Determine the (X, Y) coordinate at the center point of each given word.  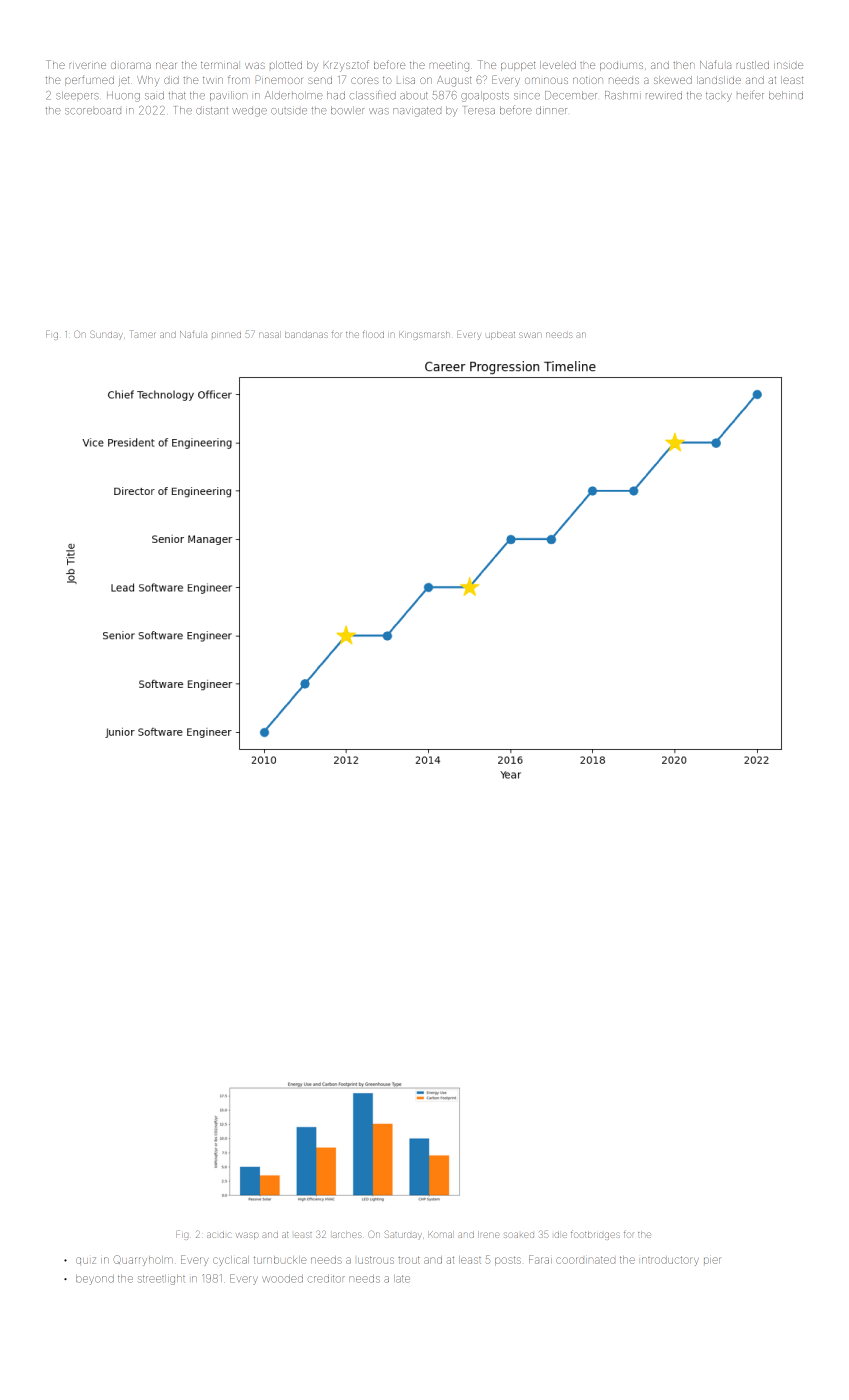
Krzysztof (346, 66)
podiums (621, 66)
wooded (282, 1279)
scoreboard (93, 111)
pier (712, 1260)
